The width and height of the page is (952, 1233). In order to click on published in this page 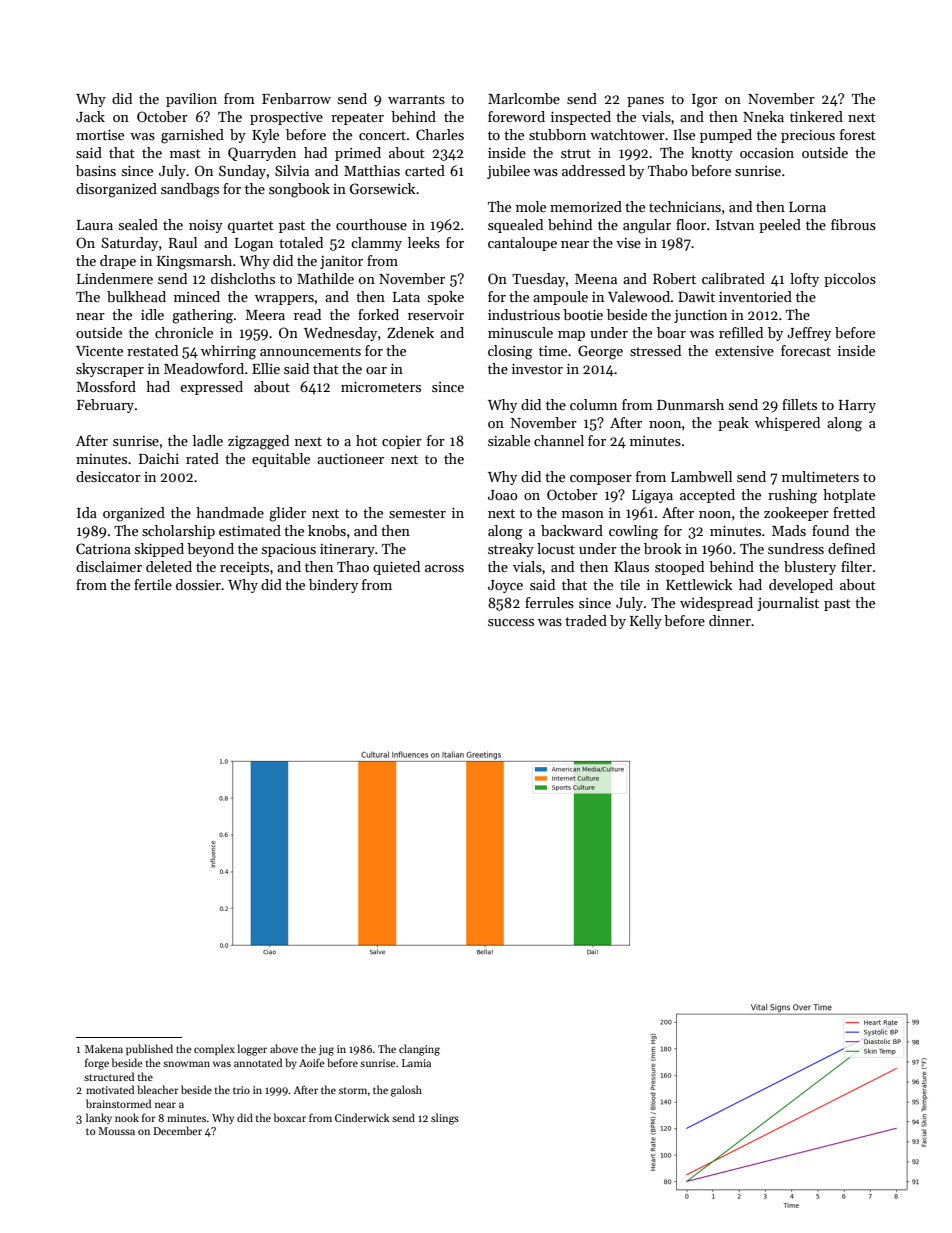, I will do `click(149, 1049)`.
